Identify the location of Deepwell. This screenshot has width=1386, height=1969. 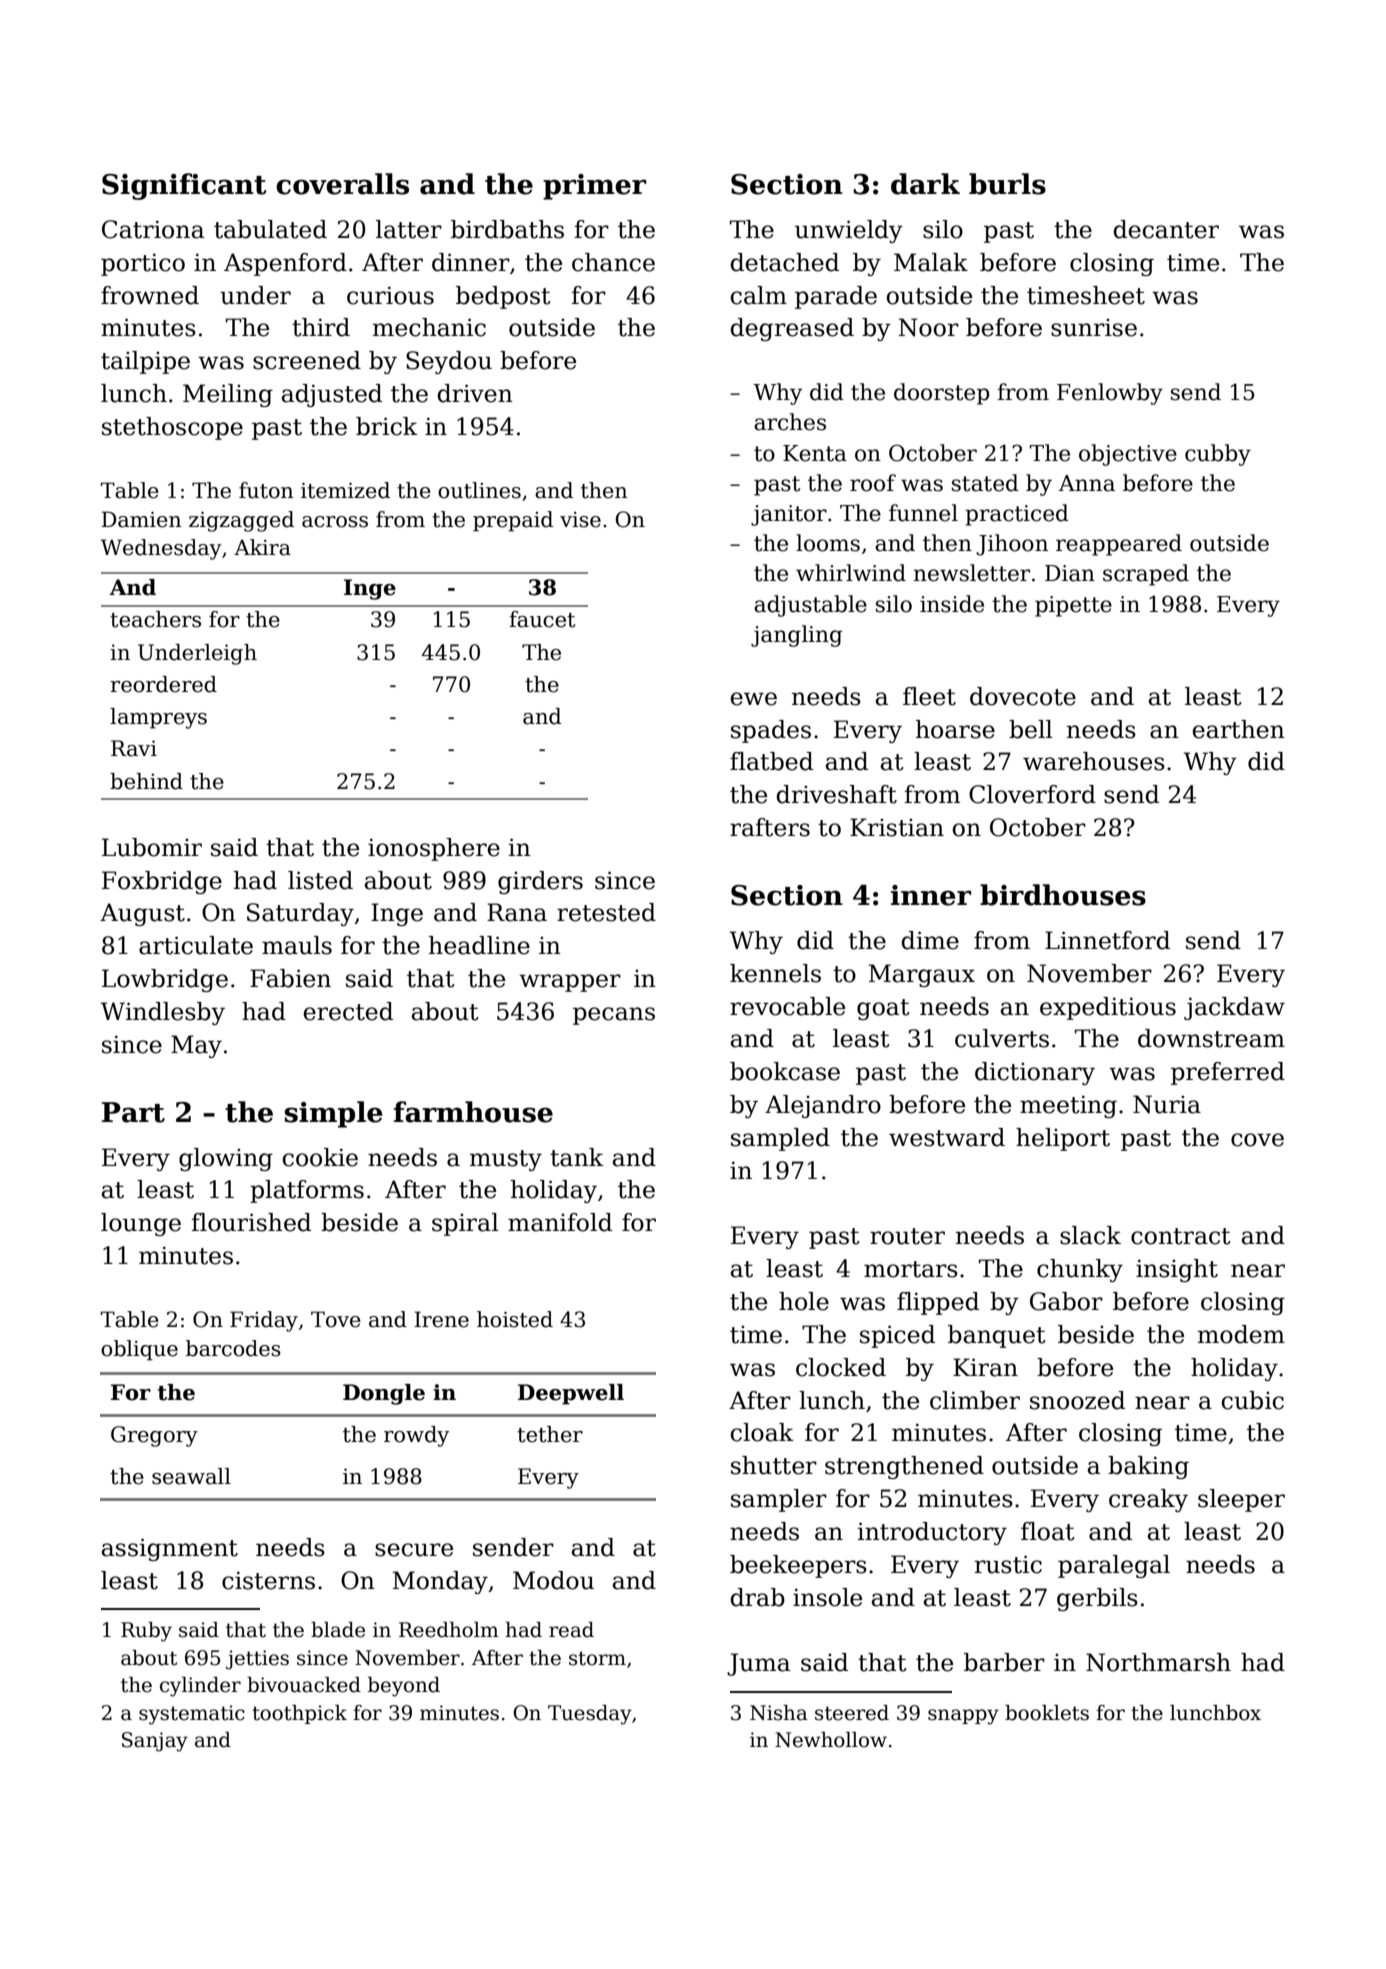
(571, 1394).
